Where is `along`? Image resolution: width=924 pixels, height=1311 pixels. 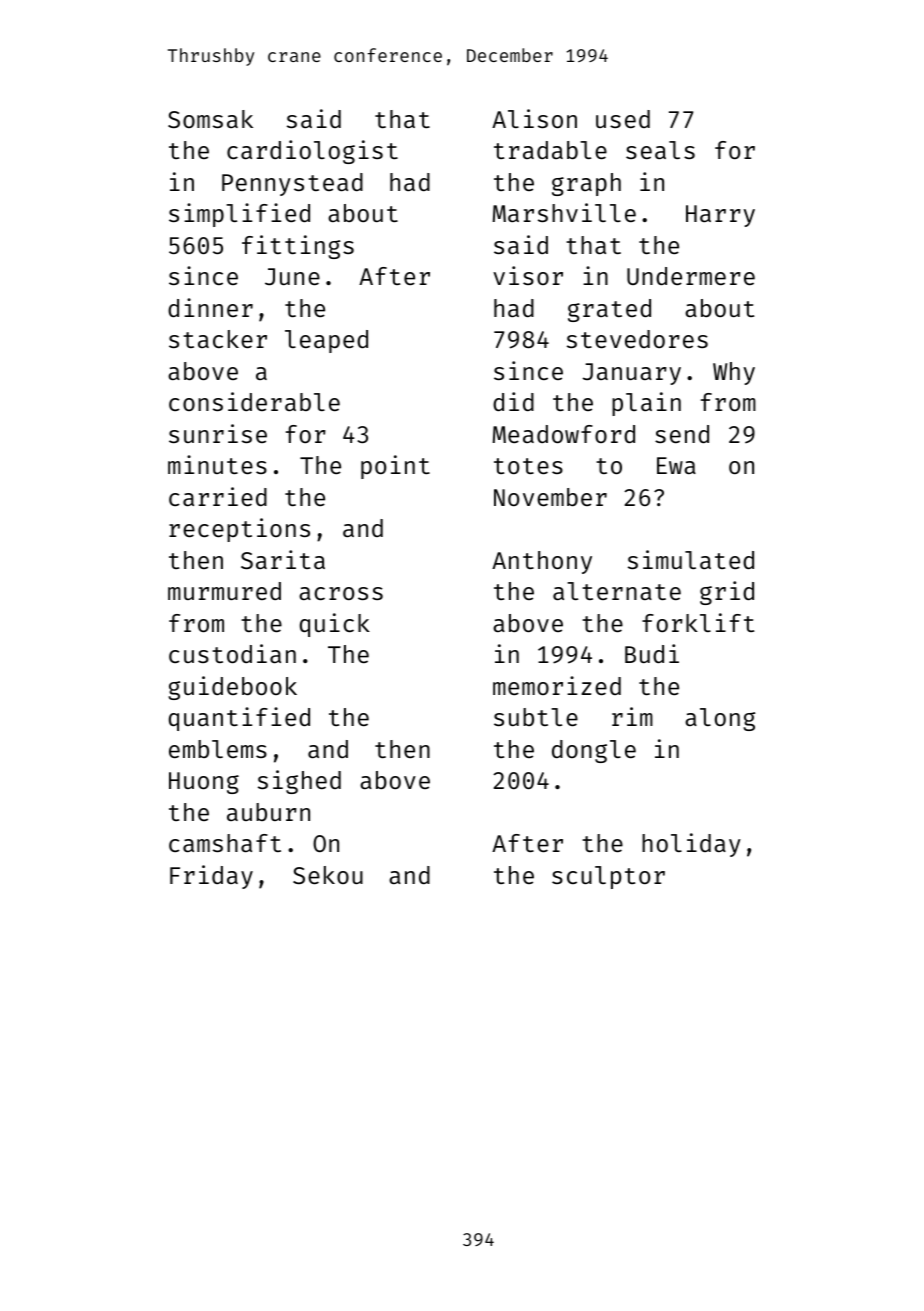
along is located at coordinates (720, 719).
